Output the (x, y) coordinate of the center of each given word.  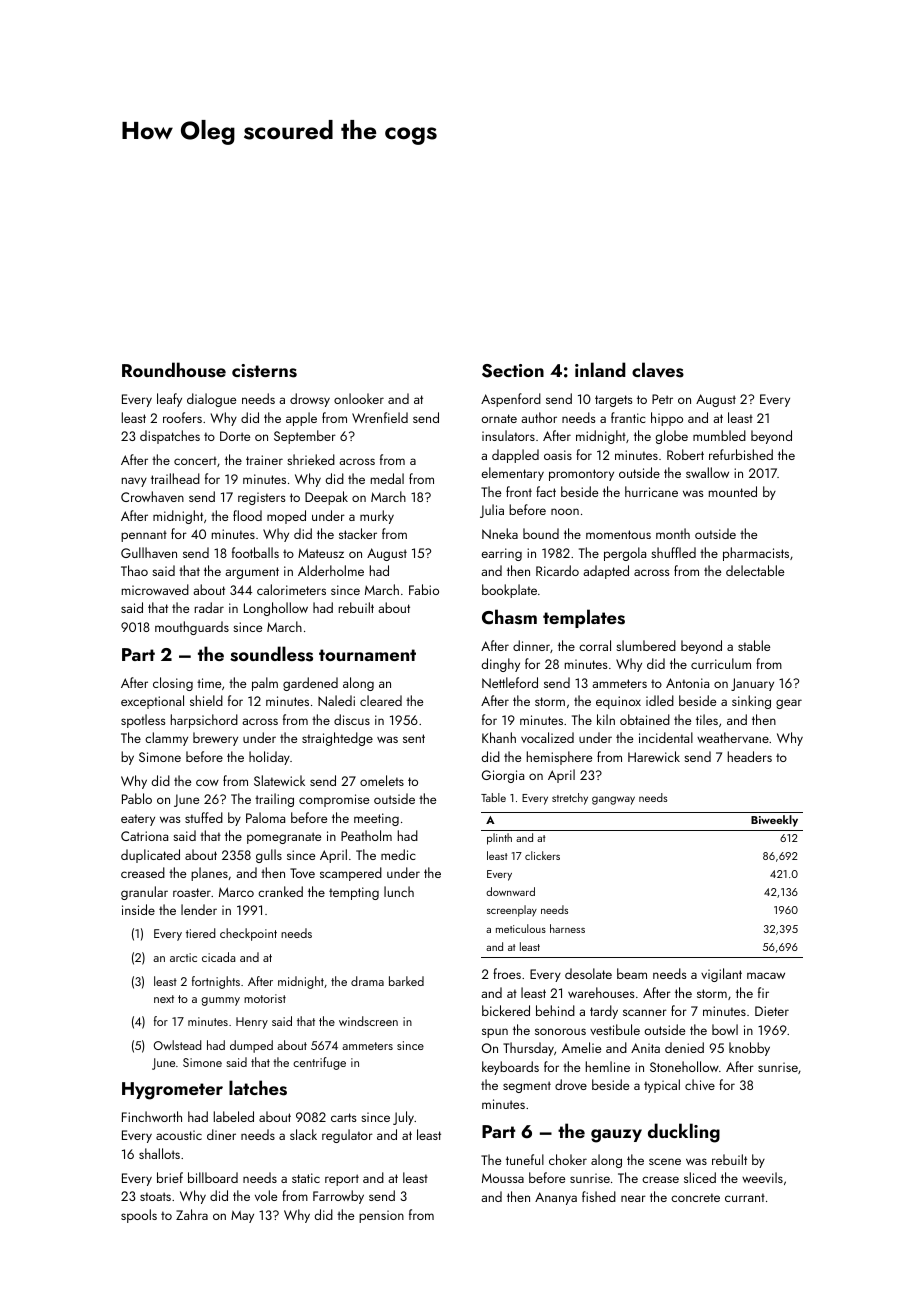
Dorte (235, 436)
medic (398, 854)
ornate (499, 418)
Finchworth (152, 1116)
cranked (280, 891)
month (673, 533)
